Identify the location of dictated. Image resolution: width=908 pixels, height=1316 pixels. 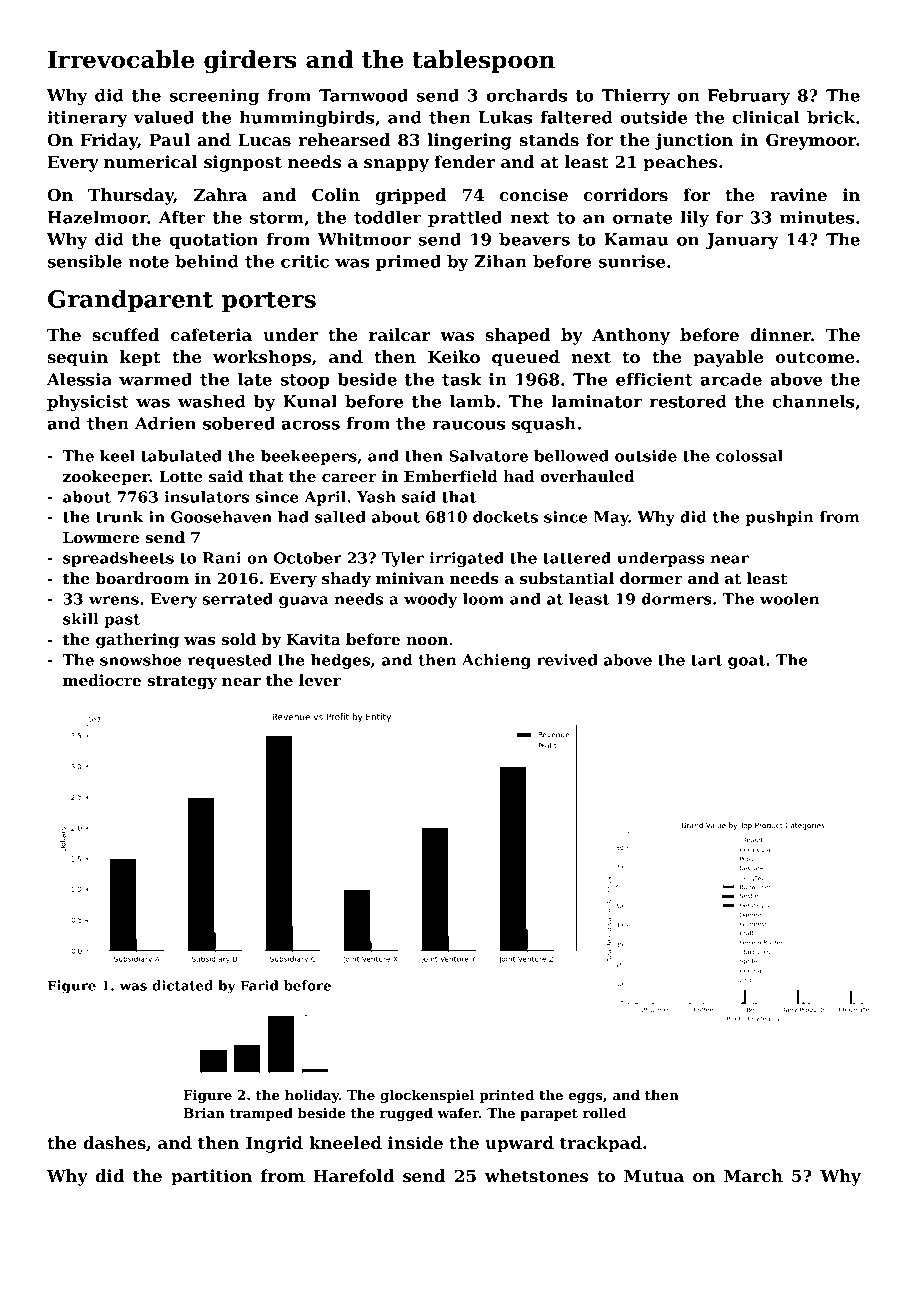
(182, 985).
